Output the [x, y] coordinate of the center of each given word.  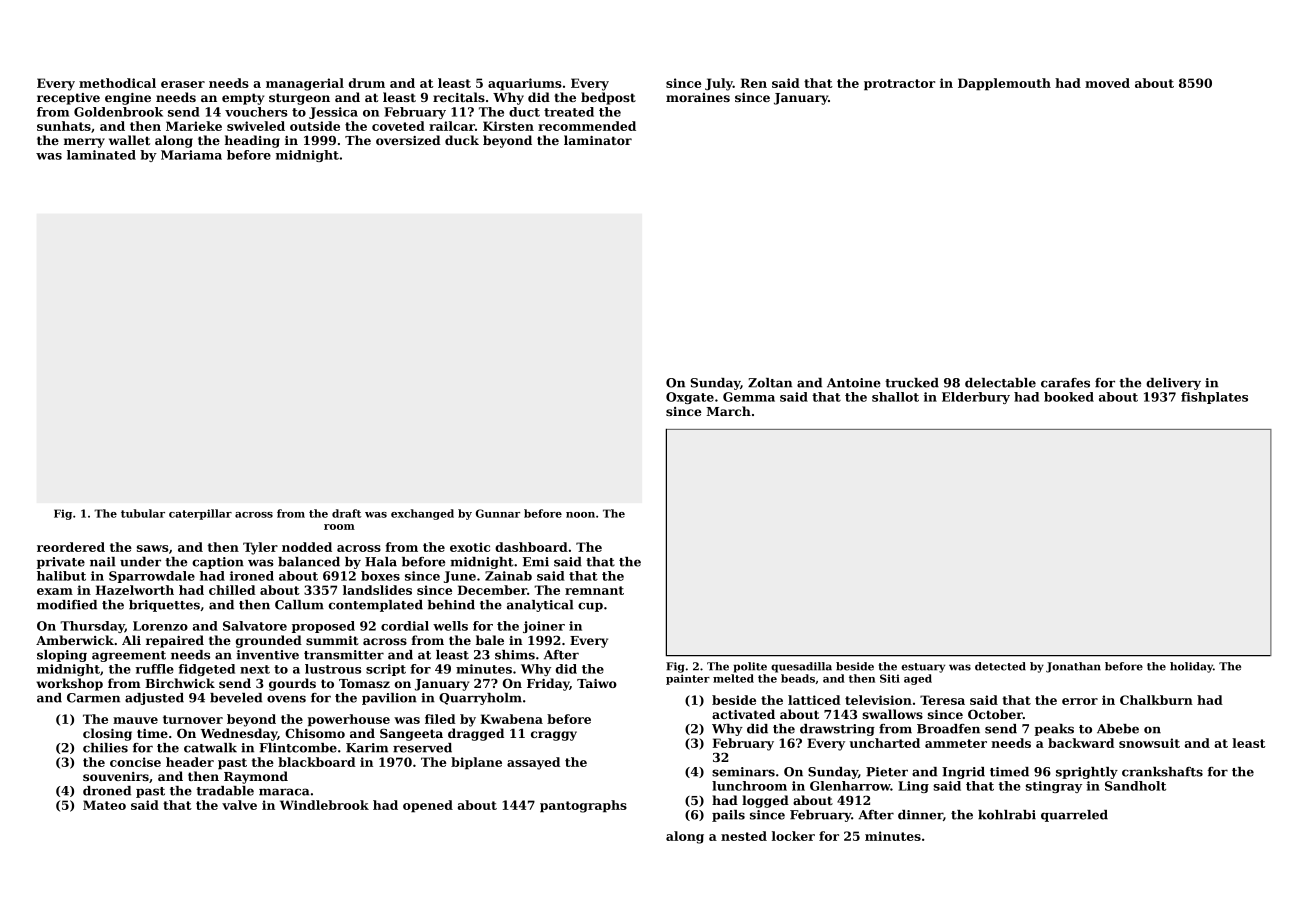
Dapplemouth [1004, 84]
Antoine [854, 383]
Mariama [191, 155]
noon [580, 515]
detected [1000, 666]
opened [428, 806]
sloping [62, 656]
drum [367, 83]
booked [1069, 397]
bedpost [608, 98]
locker [793, 836]
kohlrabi [1007, 815]
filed [440, 719]
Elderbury [976, 398]
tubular [143, 513]
